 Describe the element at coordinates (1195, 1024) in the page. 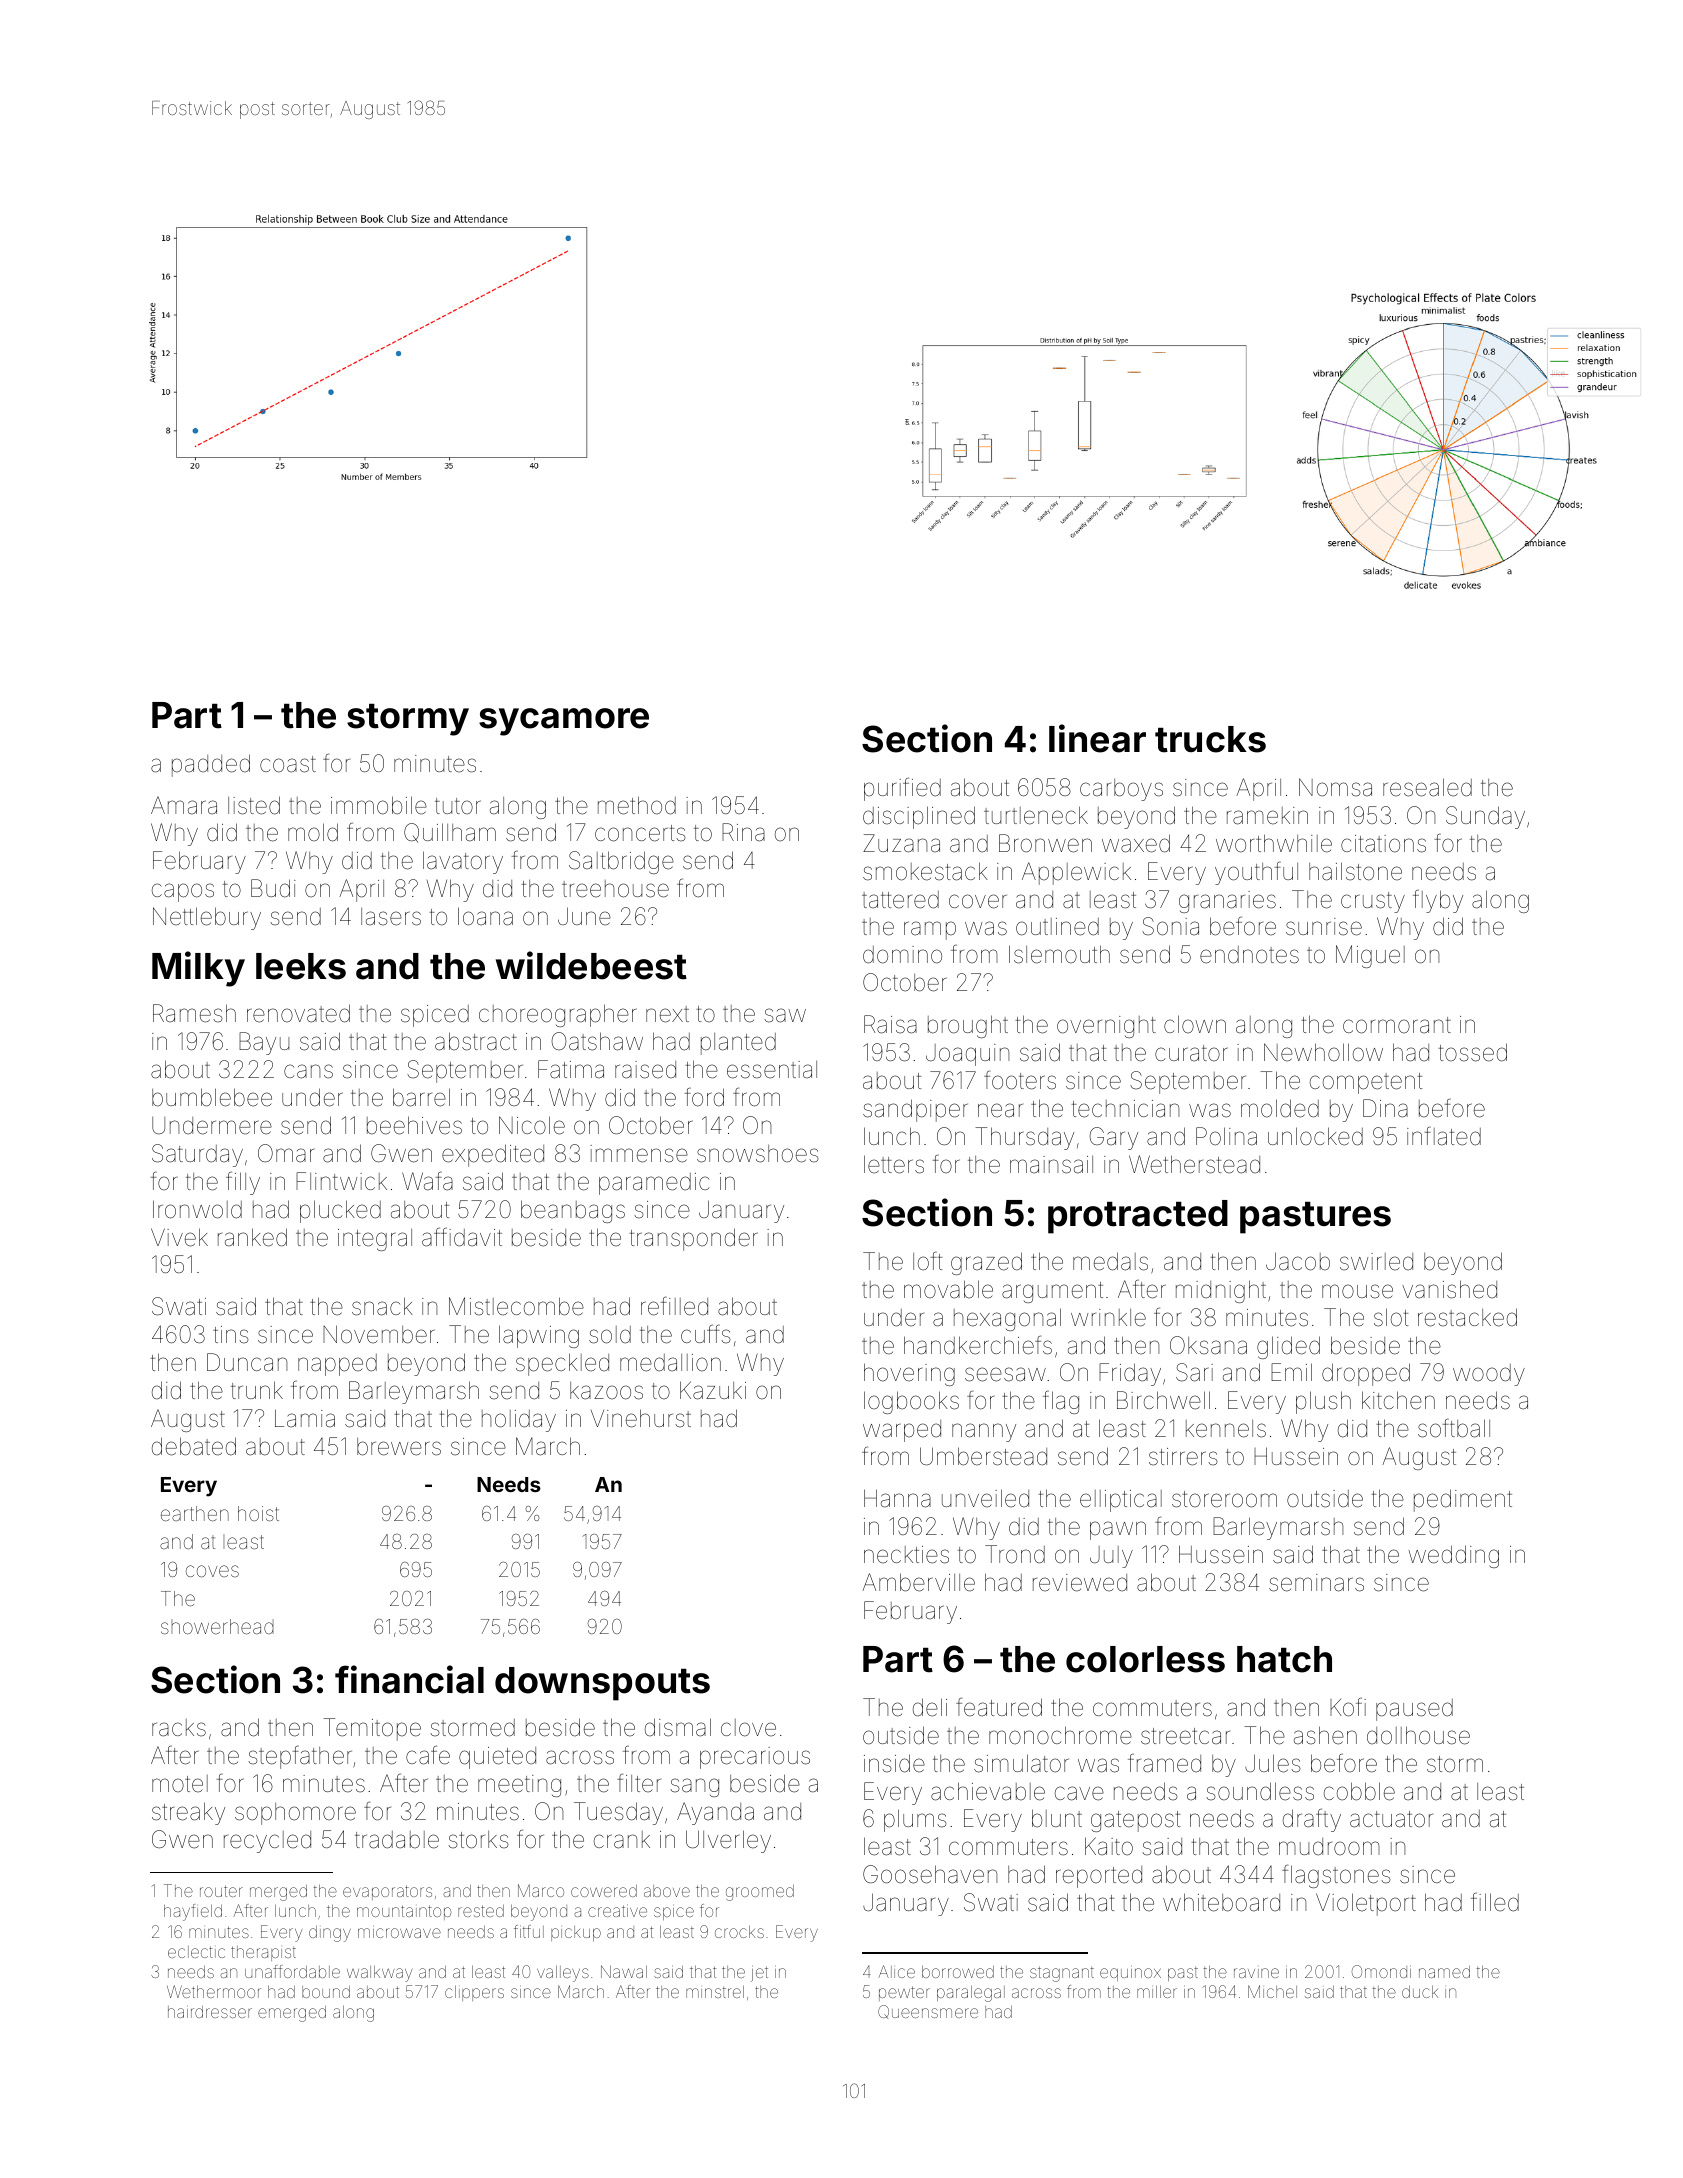

I see `clown` at that location.
